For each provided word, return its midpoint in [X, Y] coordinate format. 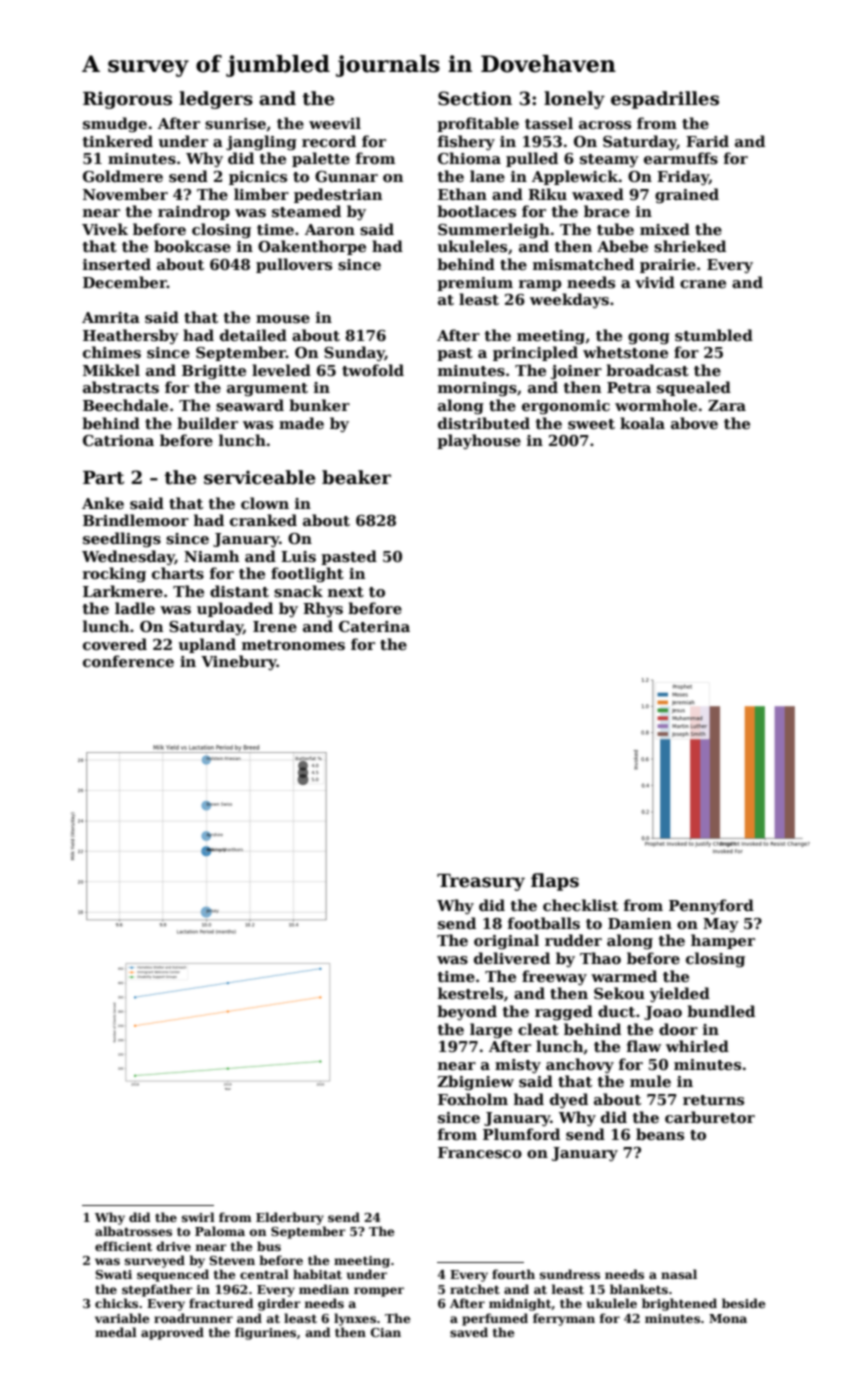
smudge [115, 125]
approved [172, 1333]
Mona [728, 1318]
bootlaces [476, 211]
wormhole [656, 405]
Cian [386, 1332]
